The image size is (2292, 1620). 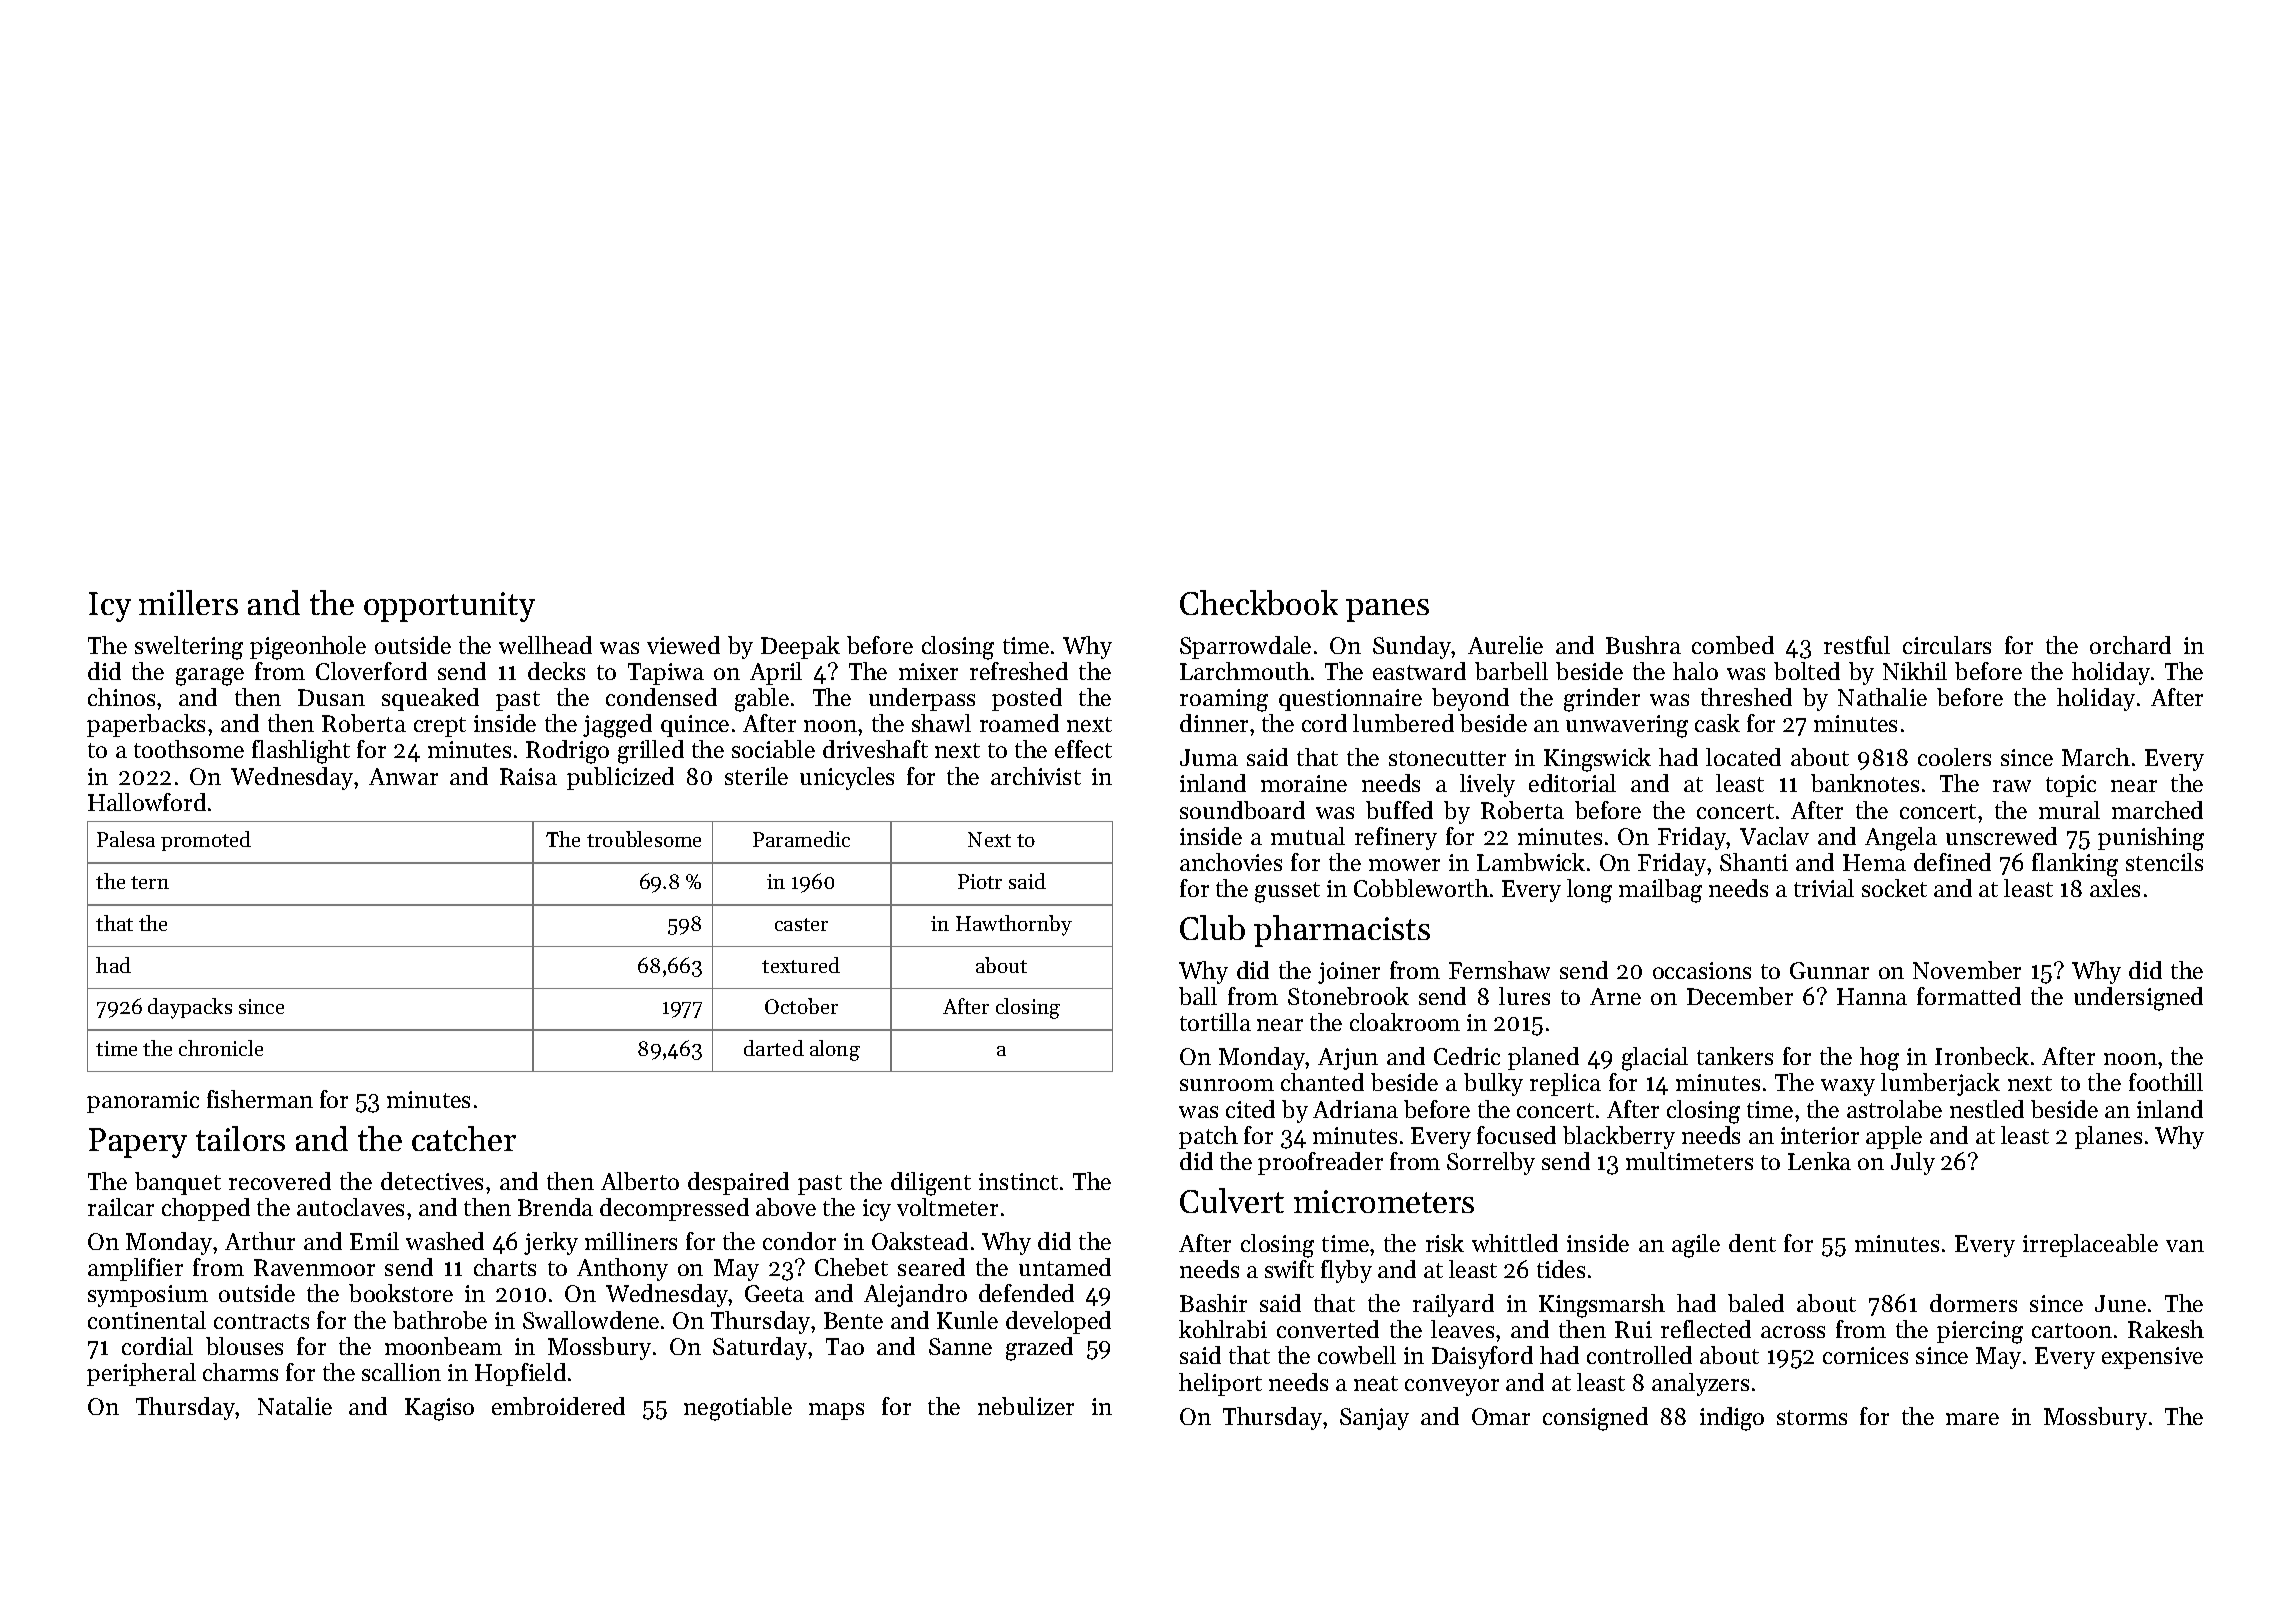 I want to click on Arthur, so click(x=260, y=1241).
